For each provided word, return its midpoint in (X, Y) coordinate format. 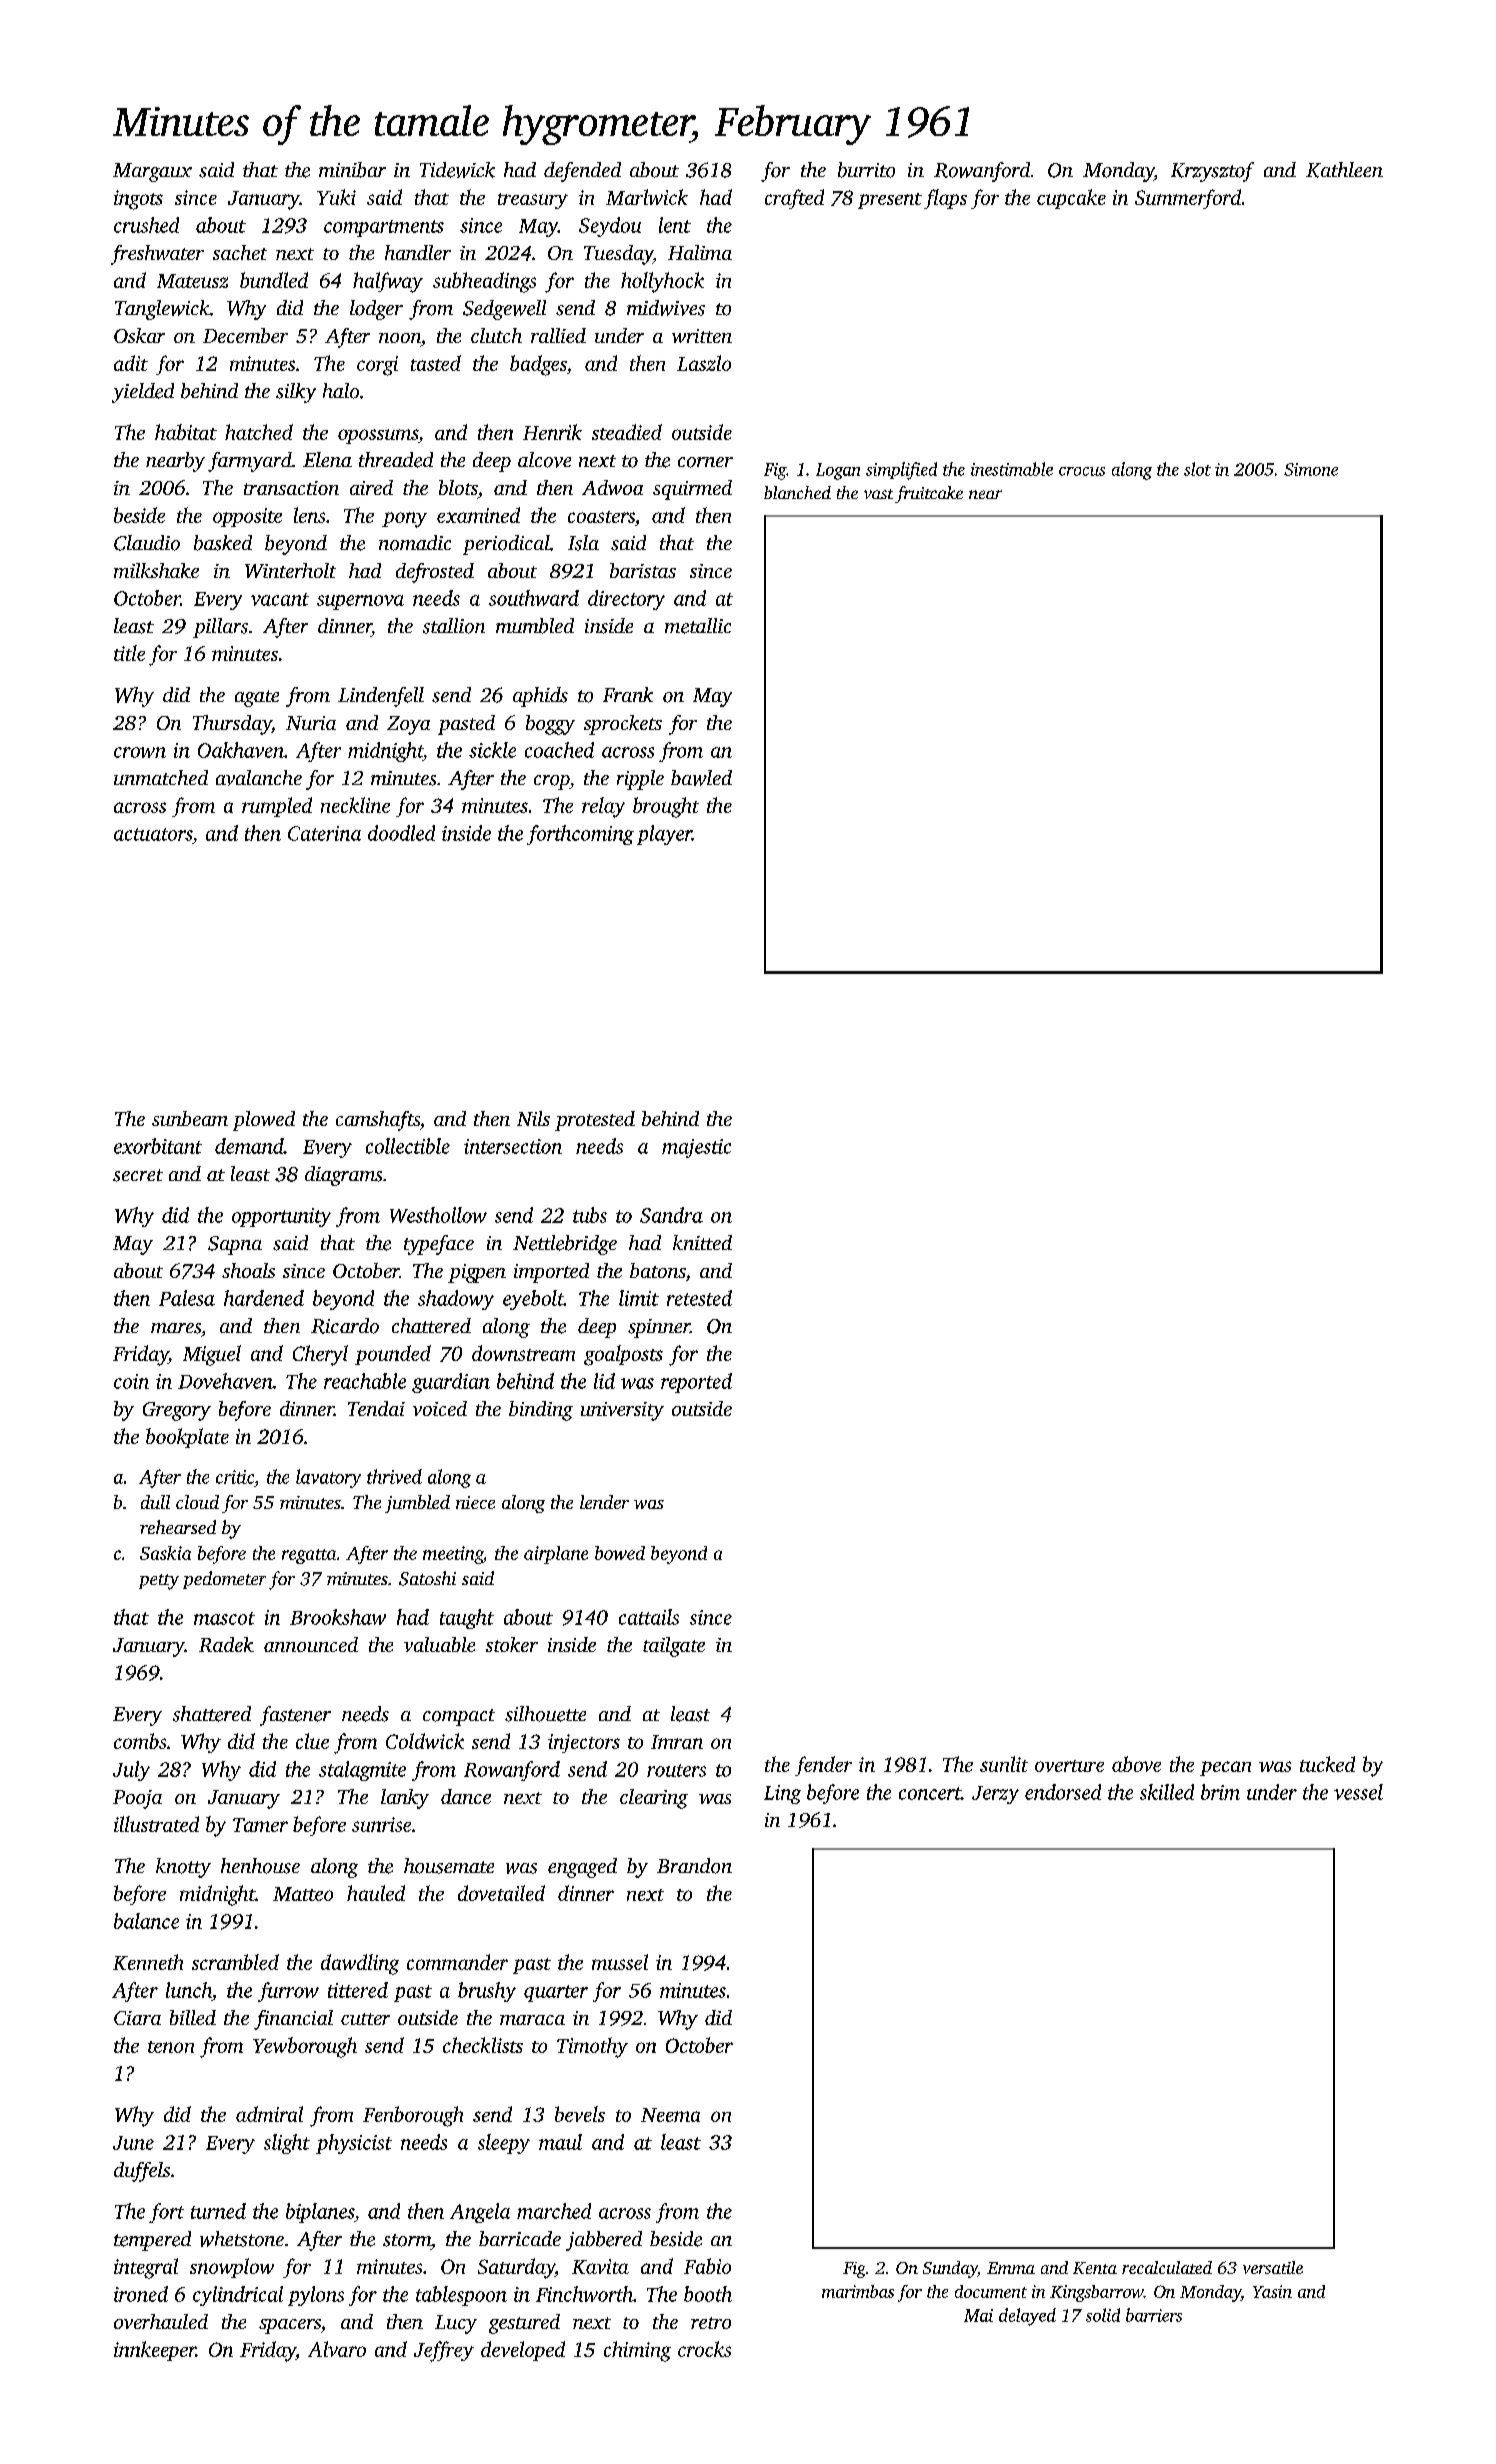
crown (140, 752)
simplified (901, 471)
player (664, 835)
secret (138, 1175)
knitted (702, 1242)
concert (930, 1793)
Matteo (303, 1894)
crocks (704, 2349)
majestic (696, 1148)
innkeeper (155, 2351)
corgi (377, 366)
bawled (701, 778)
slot (1197, 469)
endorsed (1063, 1792)
